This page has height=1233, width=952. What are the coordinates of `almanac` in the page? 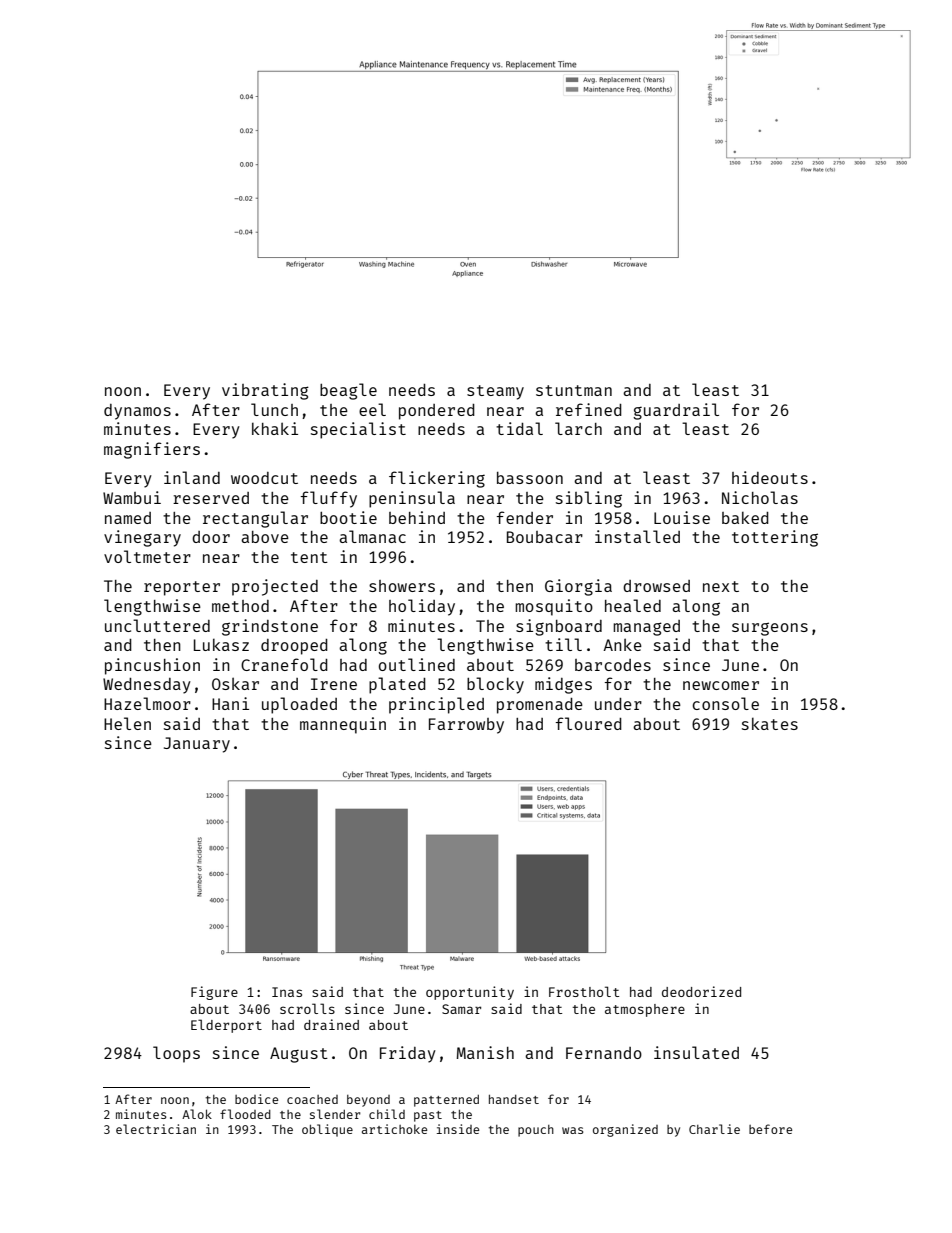 It's located at (372, 536).
